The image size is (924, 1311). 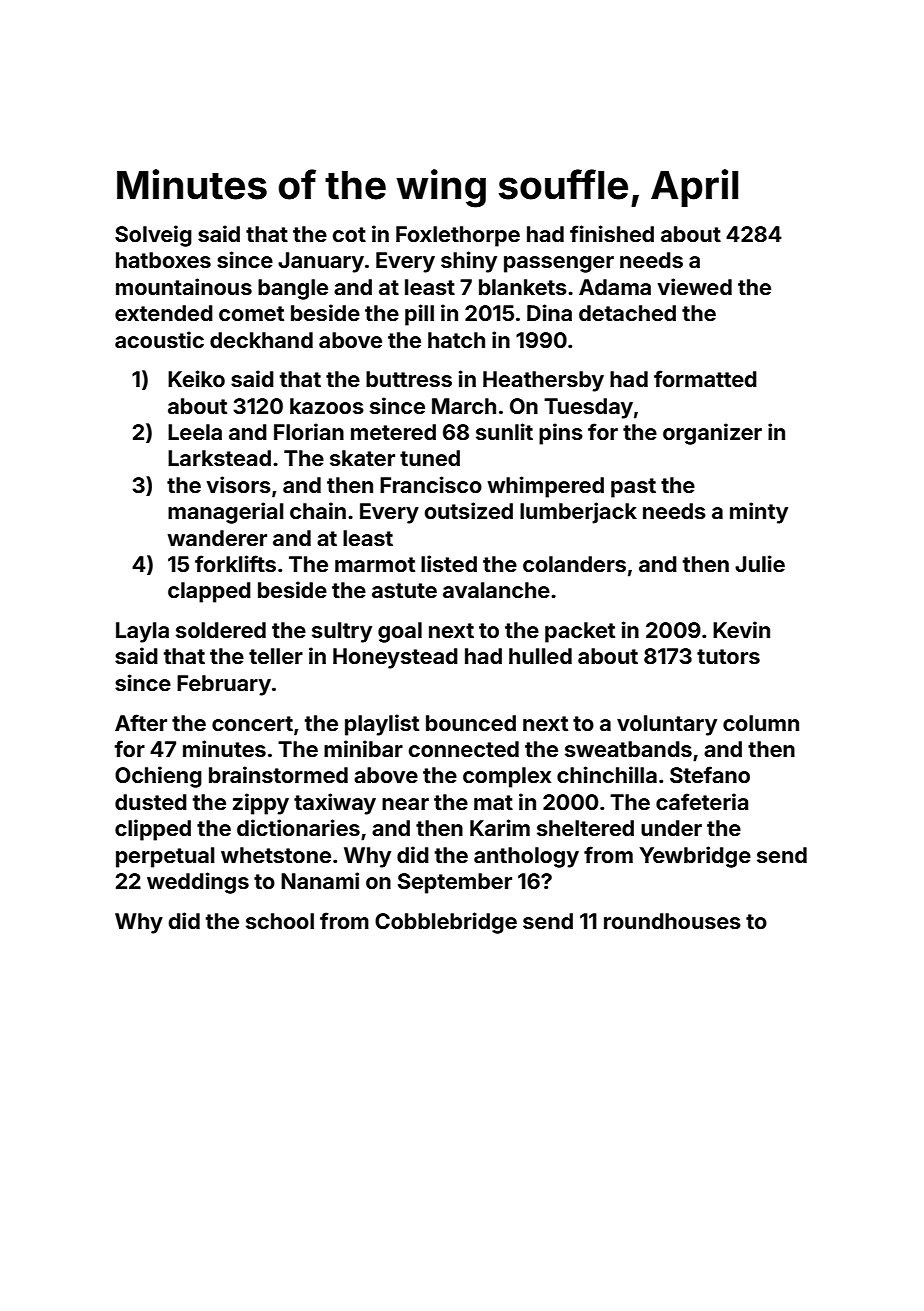 What do you see at coordinates (251, 313) in the document?
I see `comet` at bounding box center [251, 313].
